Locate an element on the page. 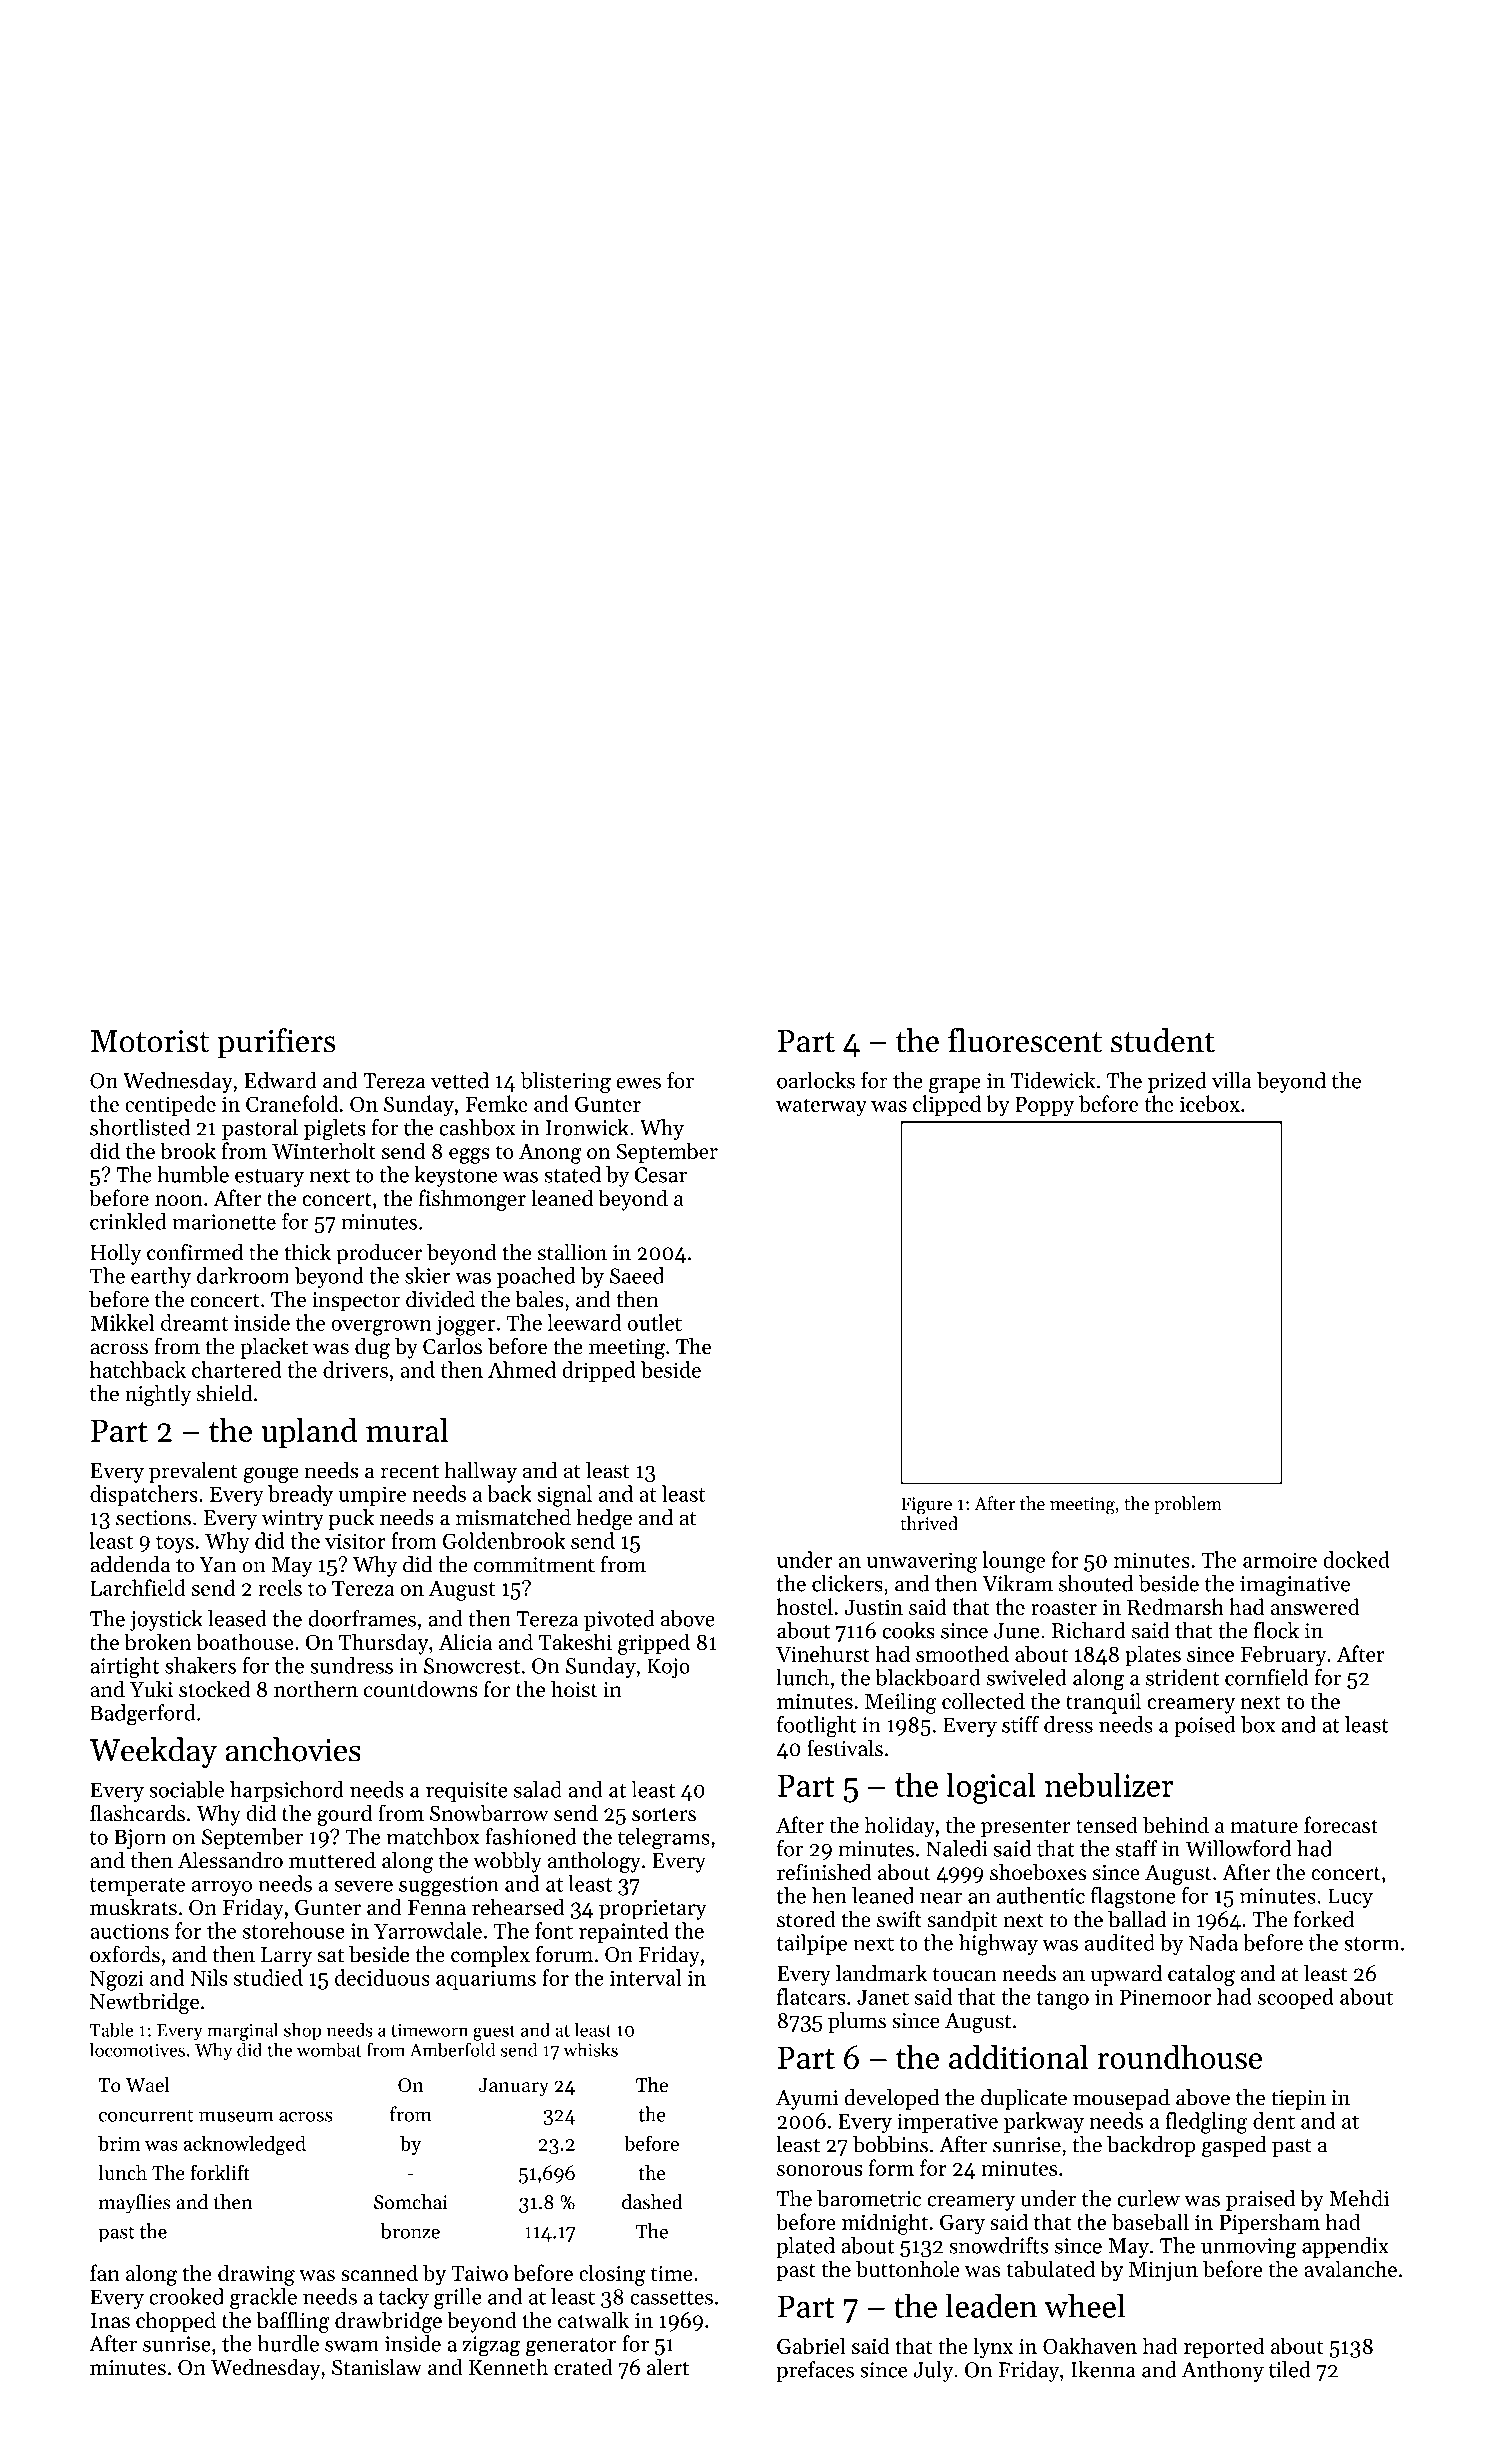  developed is located at coordinates (891, 2099).
